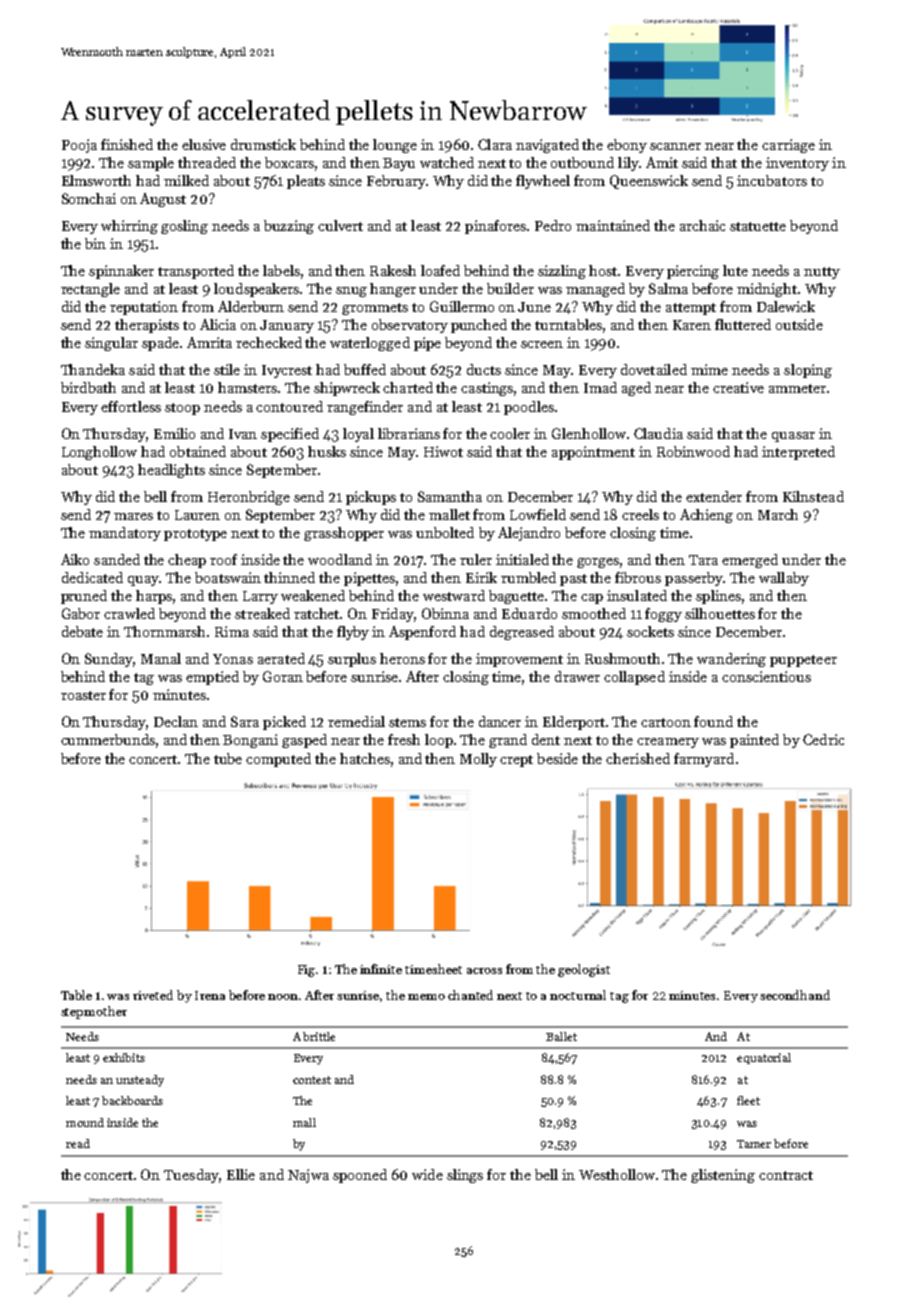 This screenshot has width=908, height=1316. What do you see at coordinates (797, 164) in the screenshot?
I see `inventory` at bounding box center [797, 164].
